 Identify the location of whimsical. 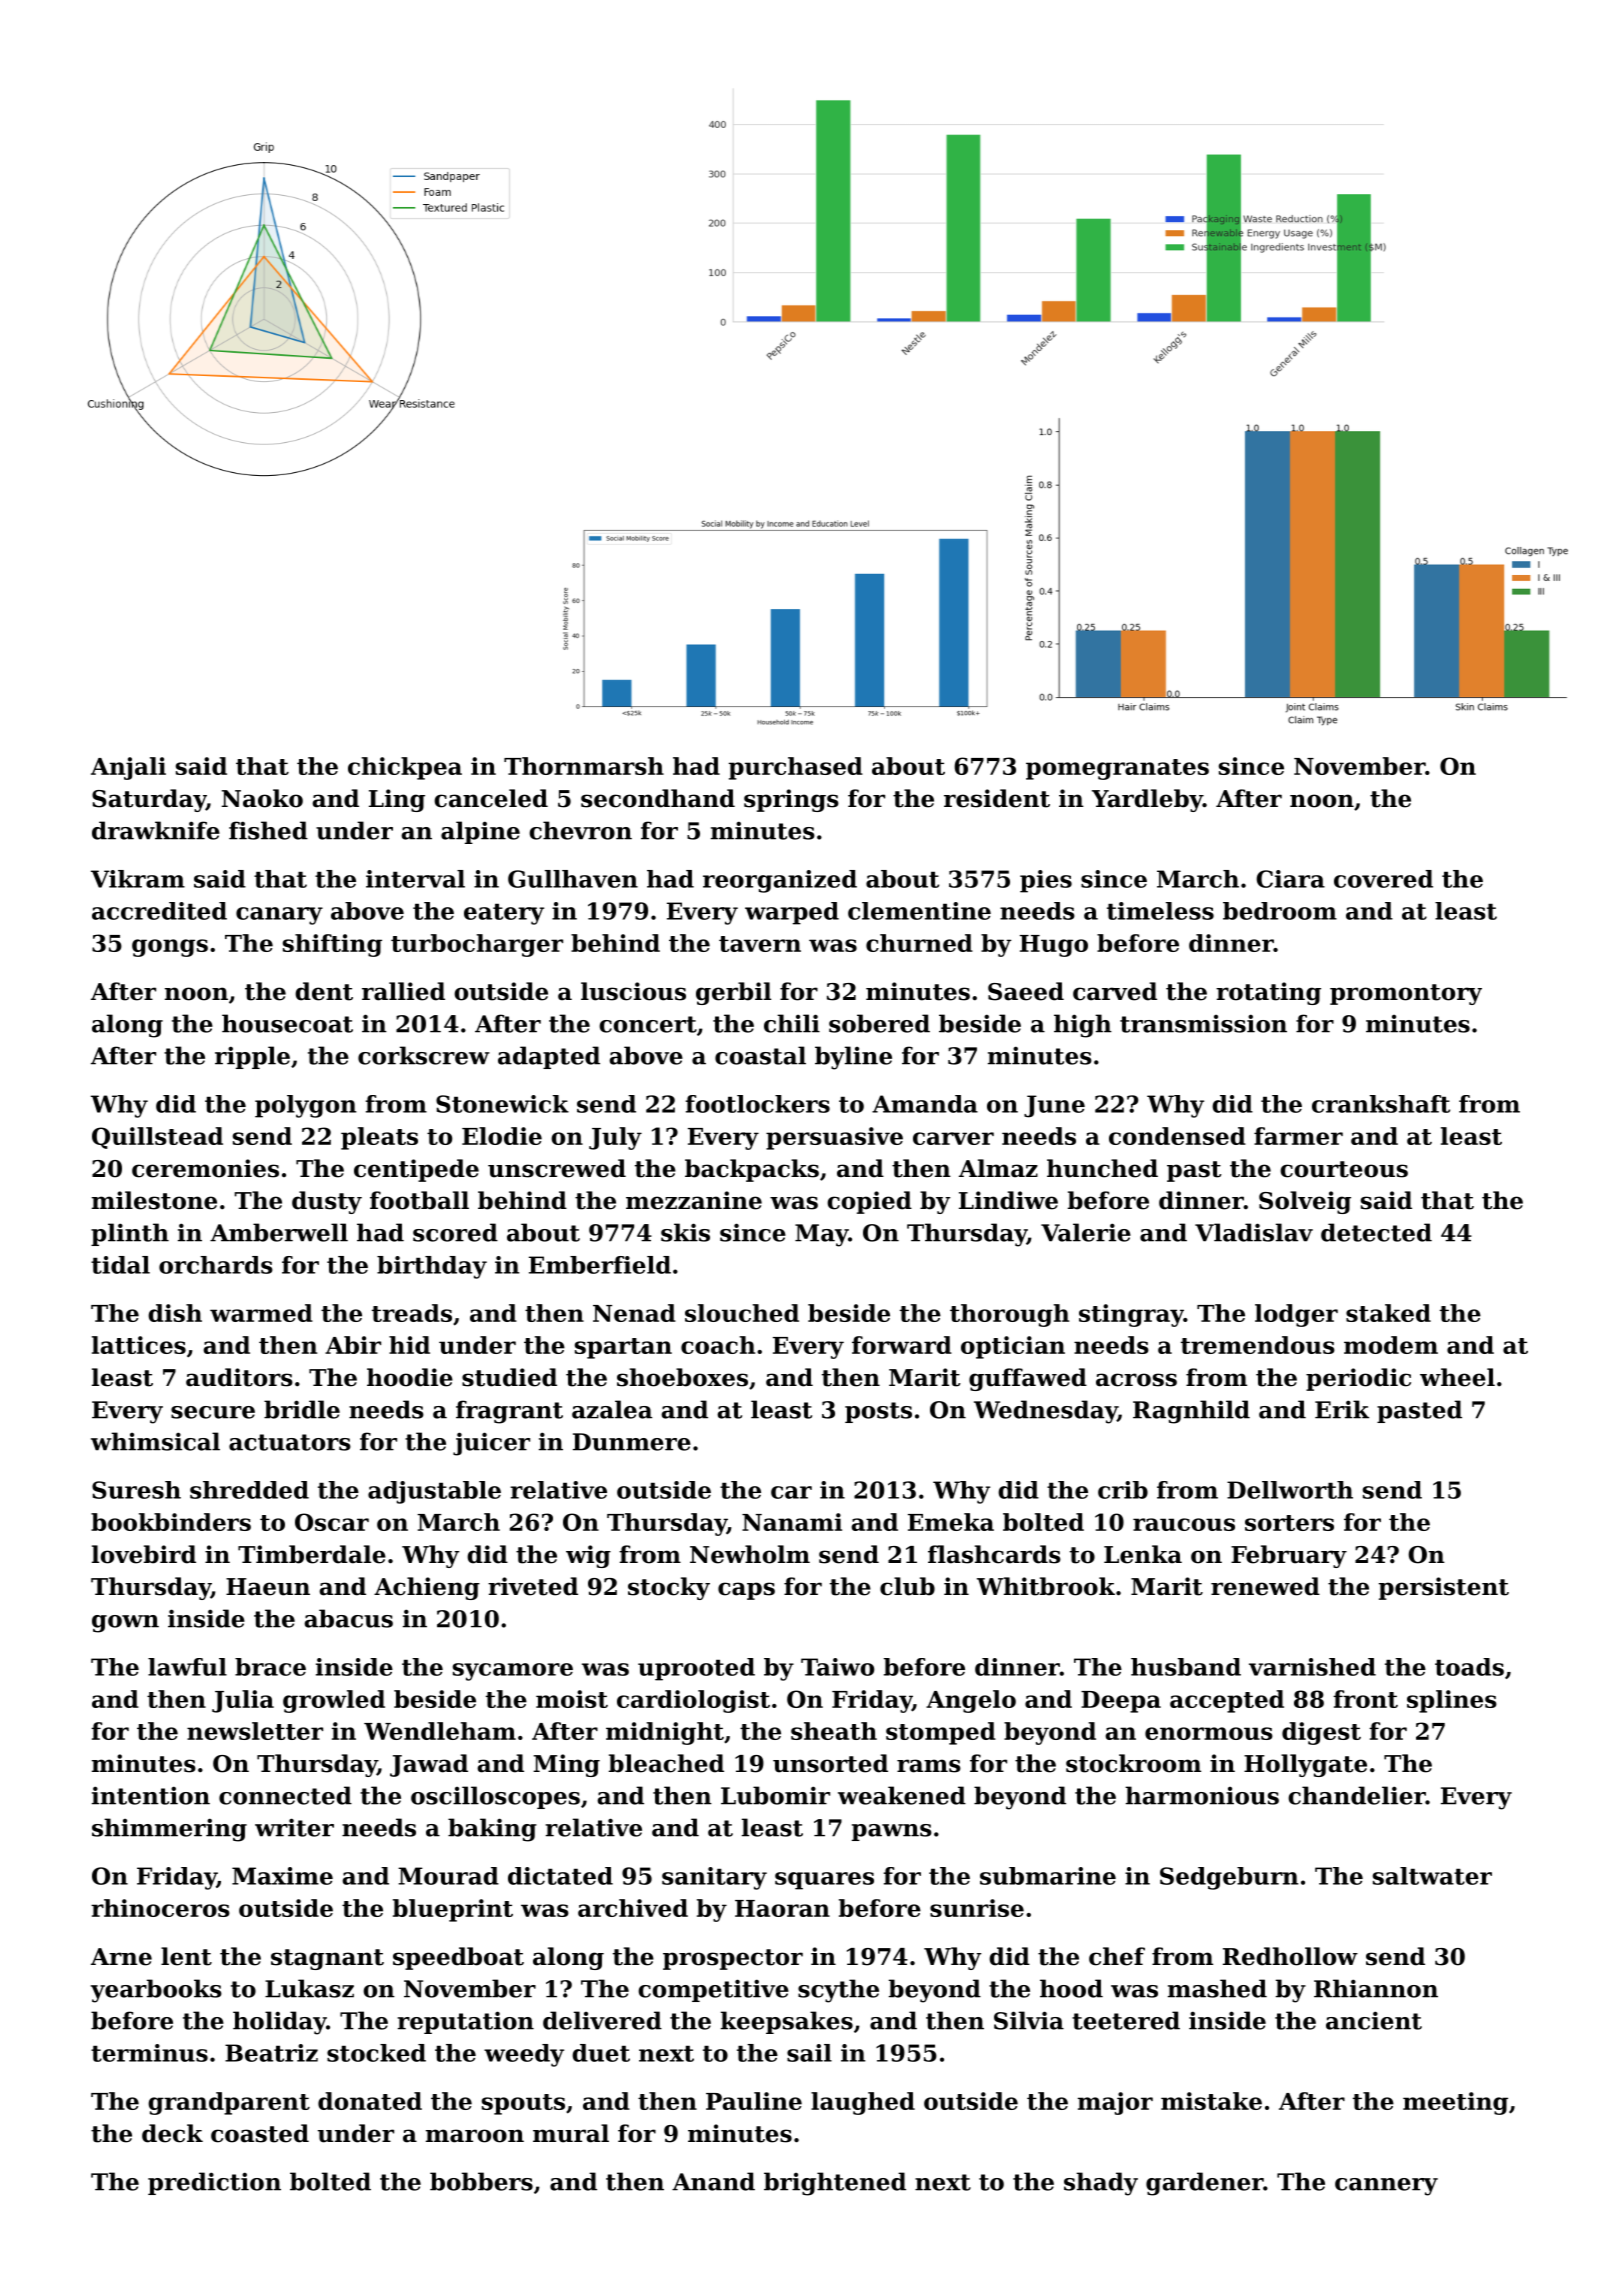
(155, 1441).
